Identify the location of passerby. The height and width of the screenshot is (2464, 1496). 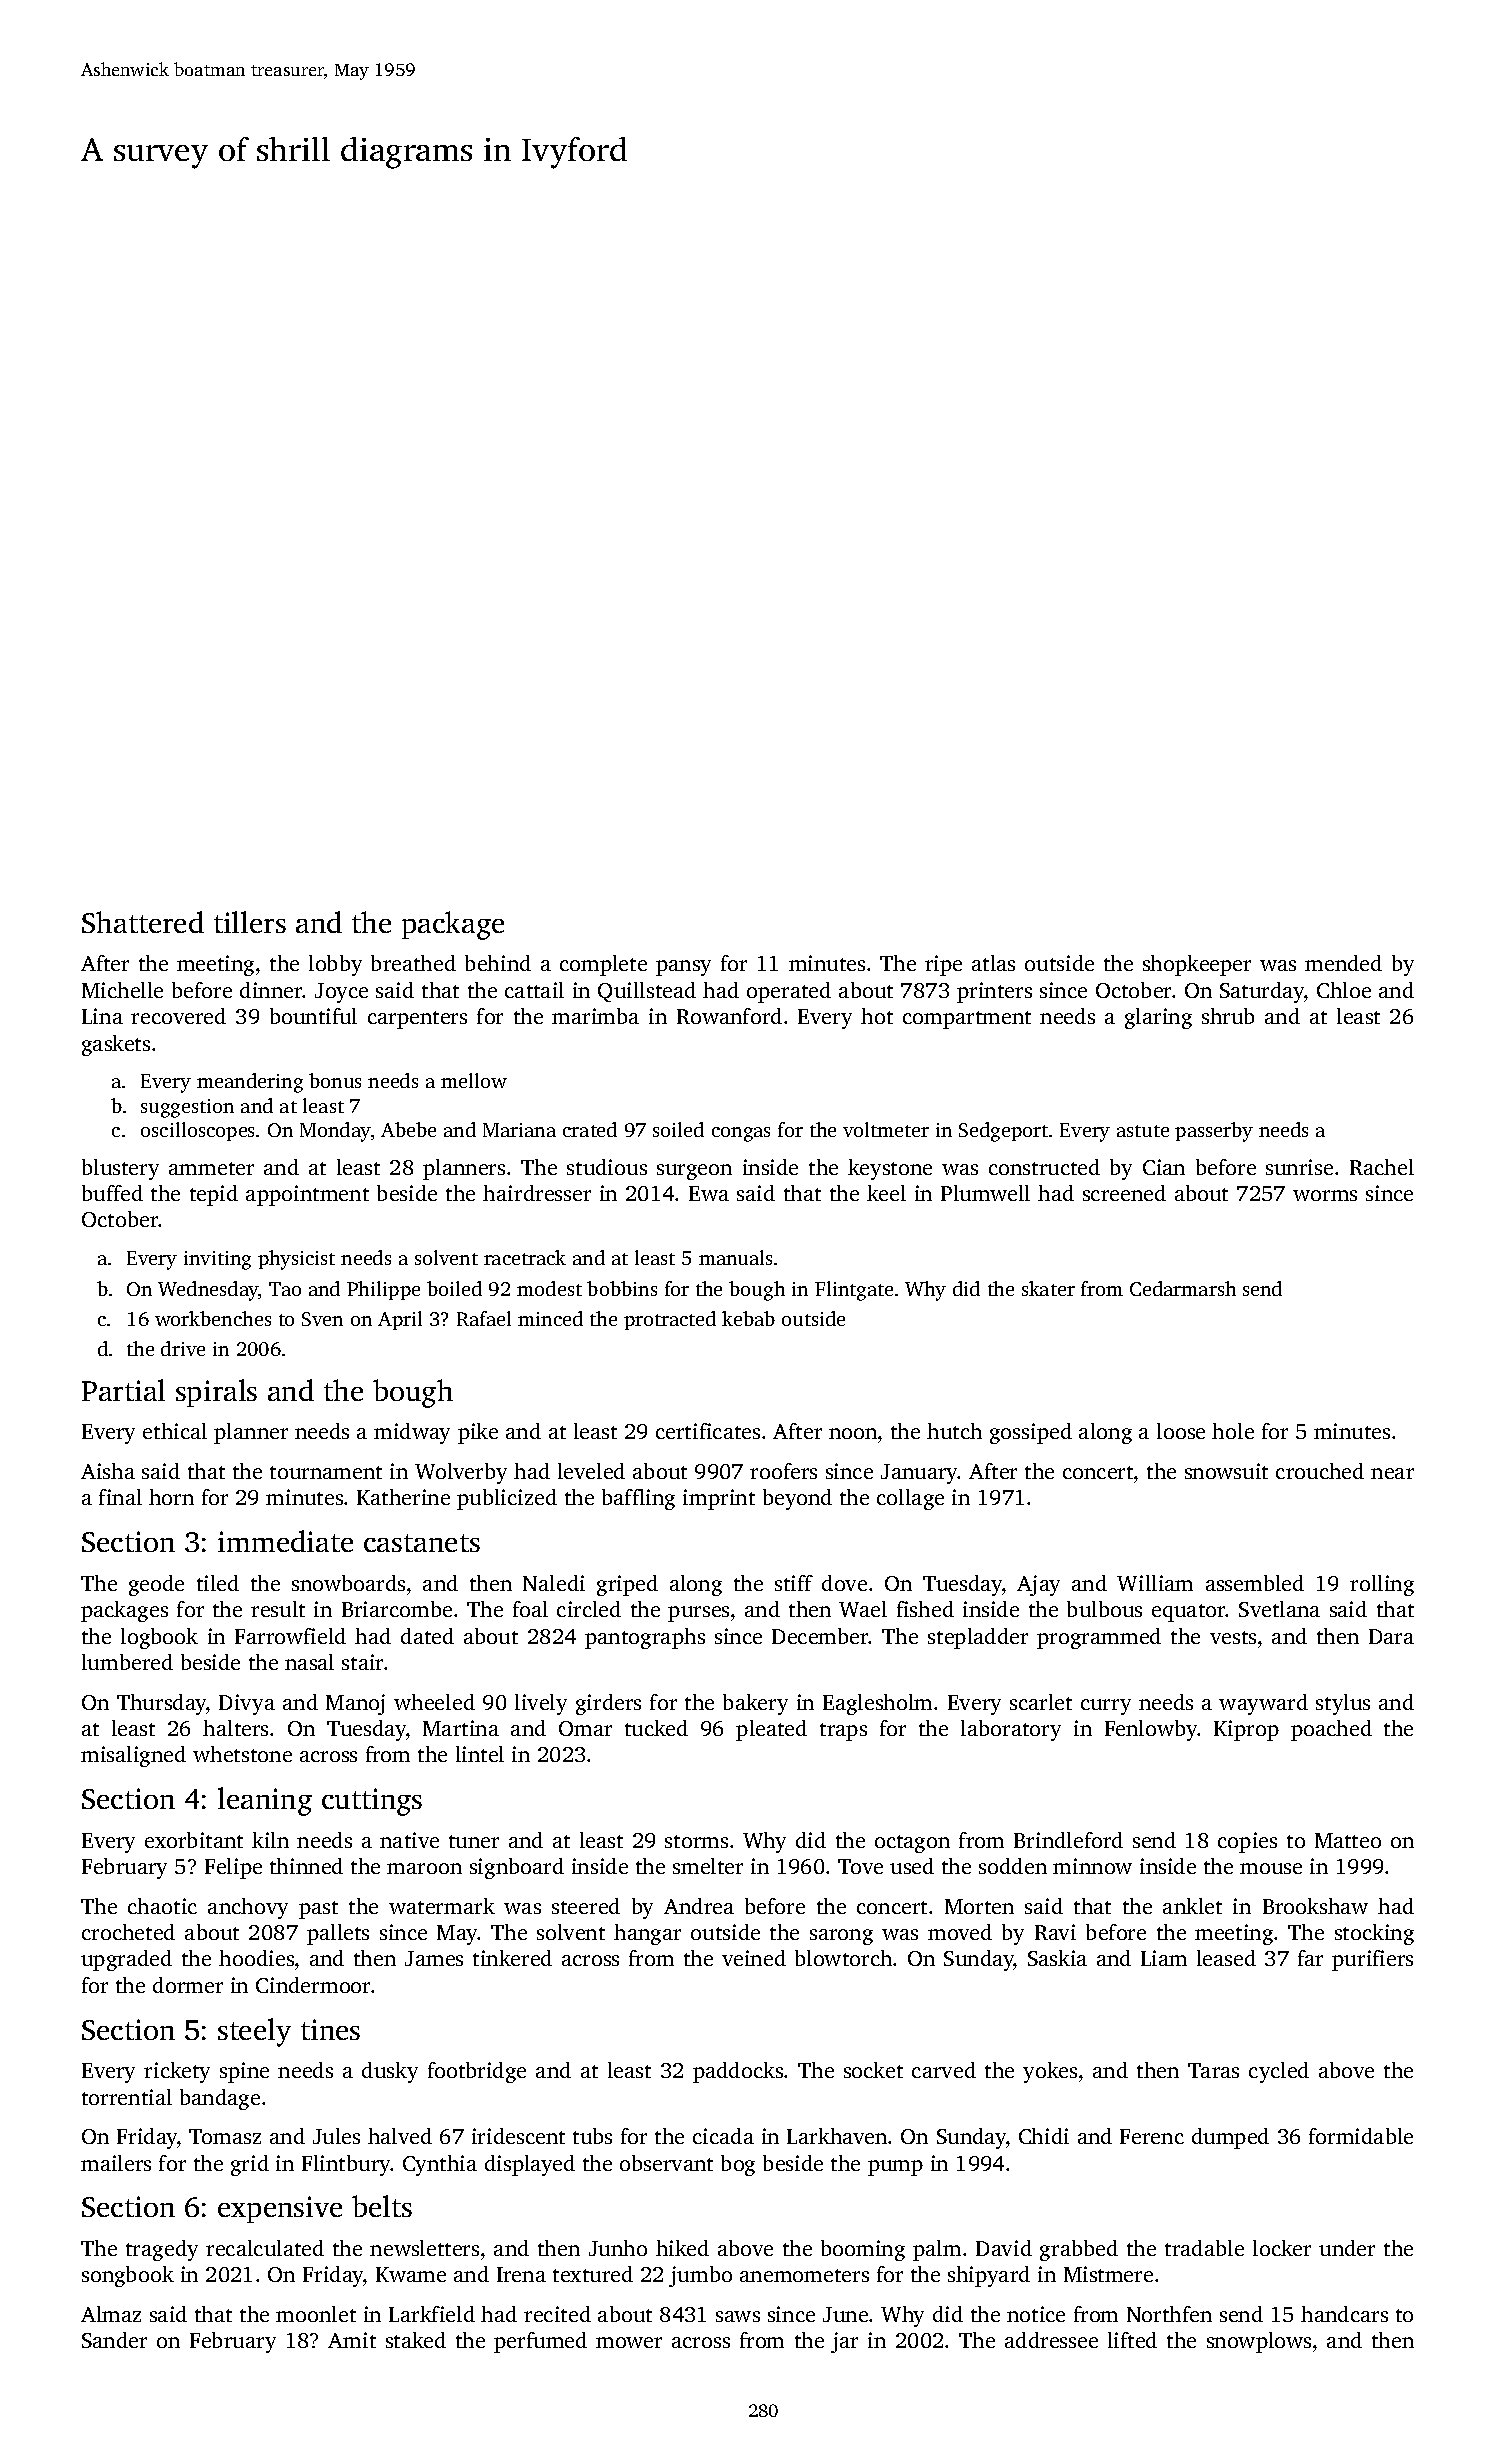
(1214, 1132).
